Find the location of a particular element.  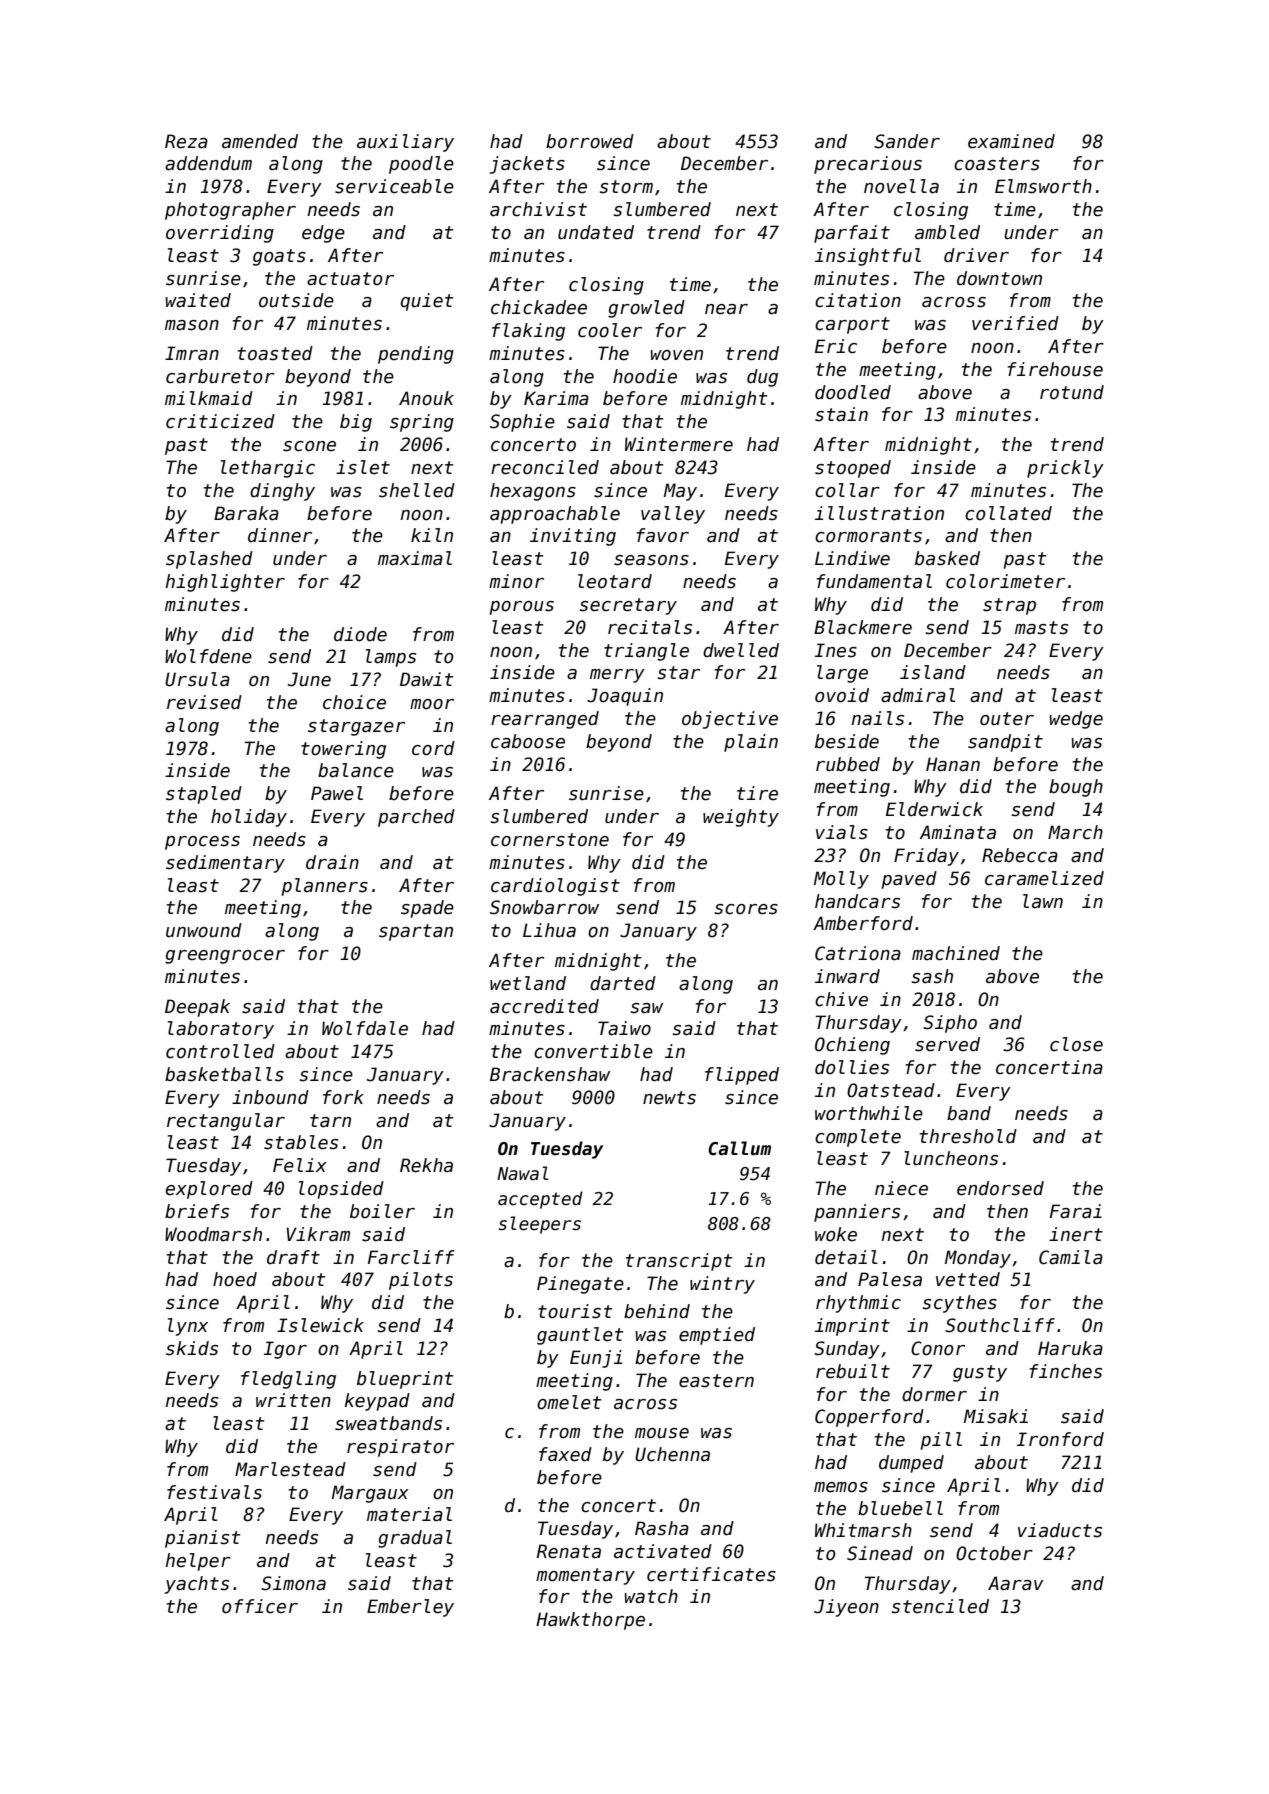

Uchenna is located at coordinates (672, 1454).
